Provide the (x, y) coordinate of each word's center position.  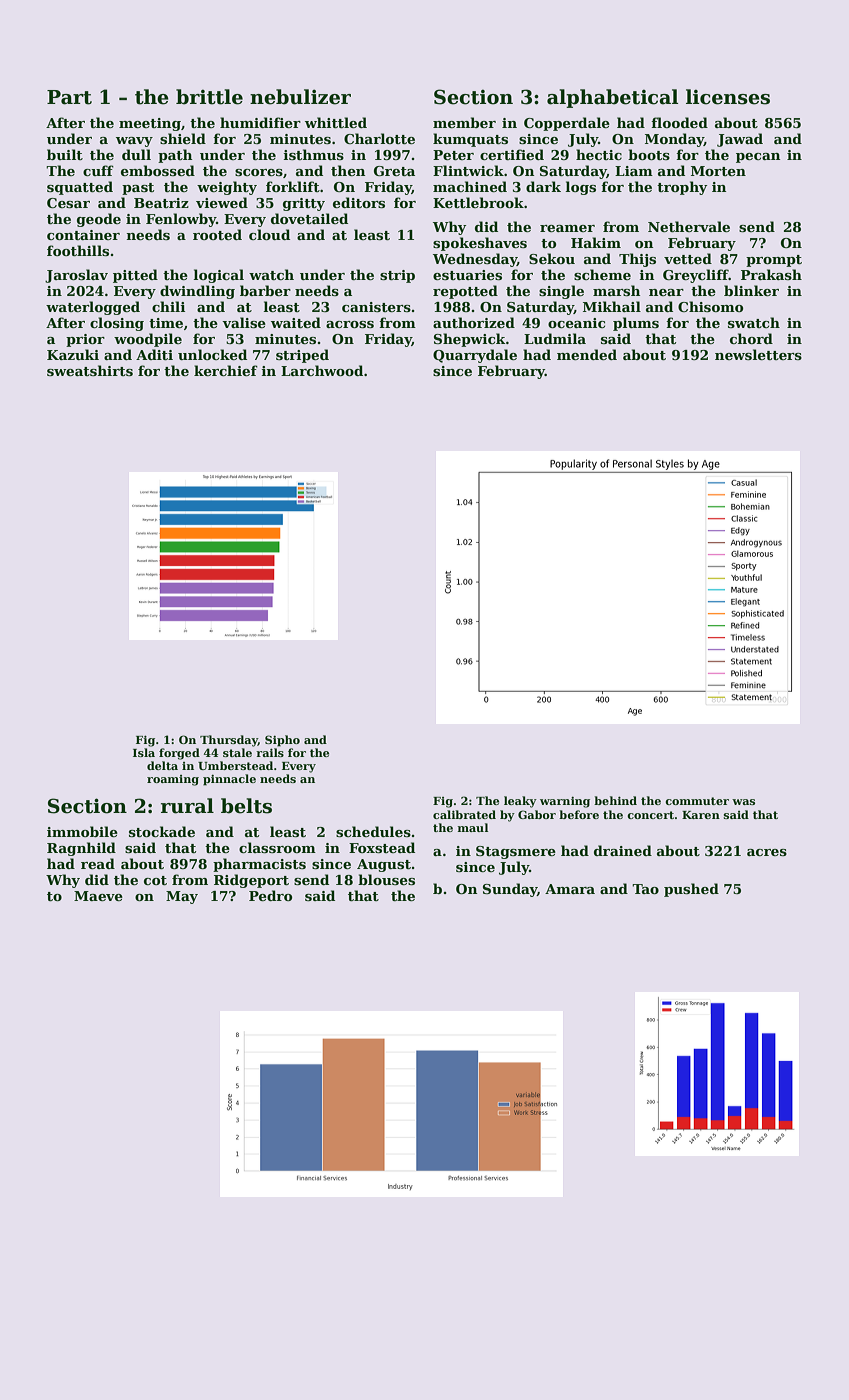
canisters (376, 307)
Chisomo (710, 306)
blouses (386, 879)
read (98, 863)
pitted (135, 276)
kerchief (226, 370)
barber (265, 290)
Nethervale (689, 226)
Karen (701, 815)
